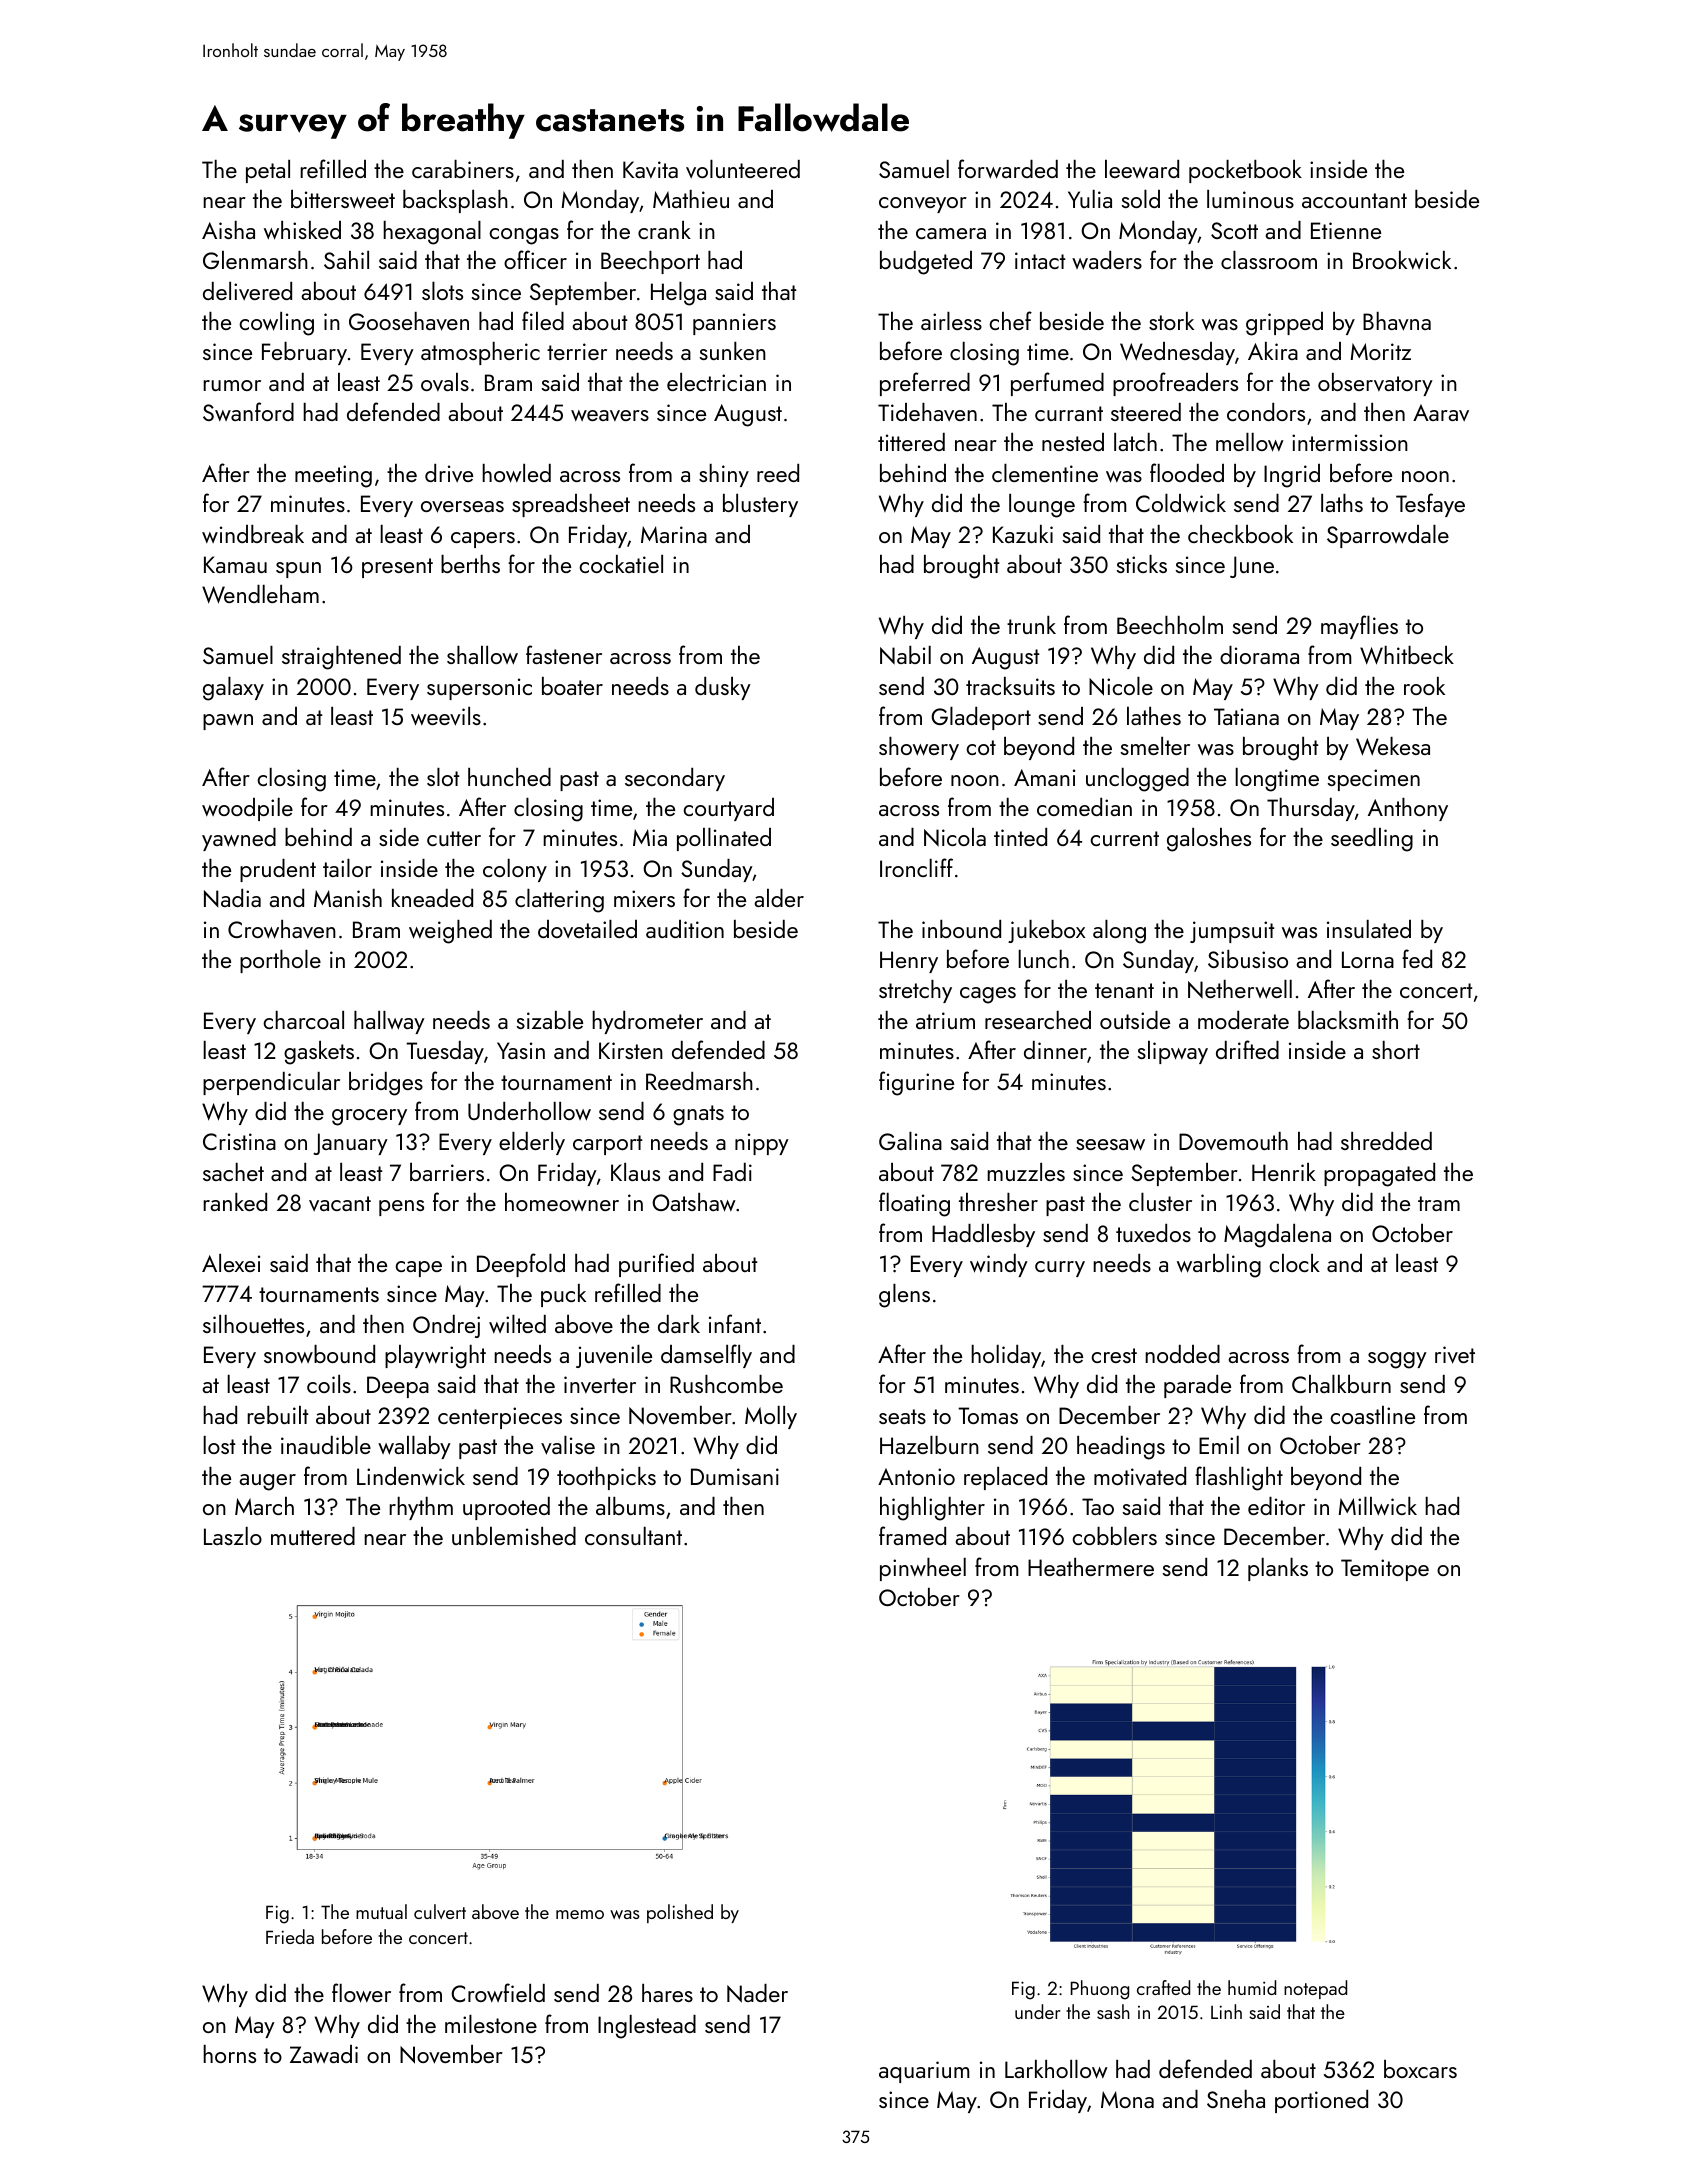 This image has width=1683, height=2178. What do you see at coordinates (1245, 171) in the image?
I see `pocketbook` at bounding box center [1245, 171].
